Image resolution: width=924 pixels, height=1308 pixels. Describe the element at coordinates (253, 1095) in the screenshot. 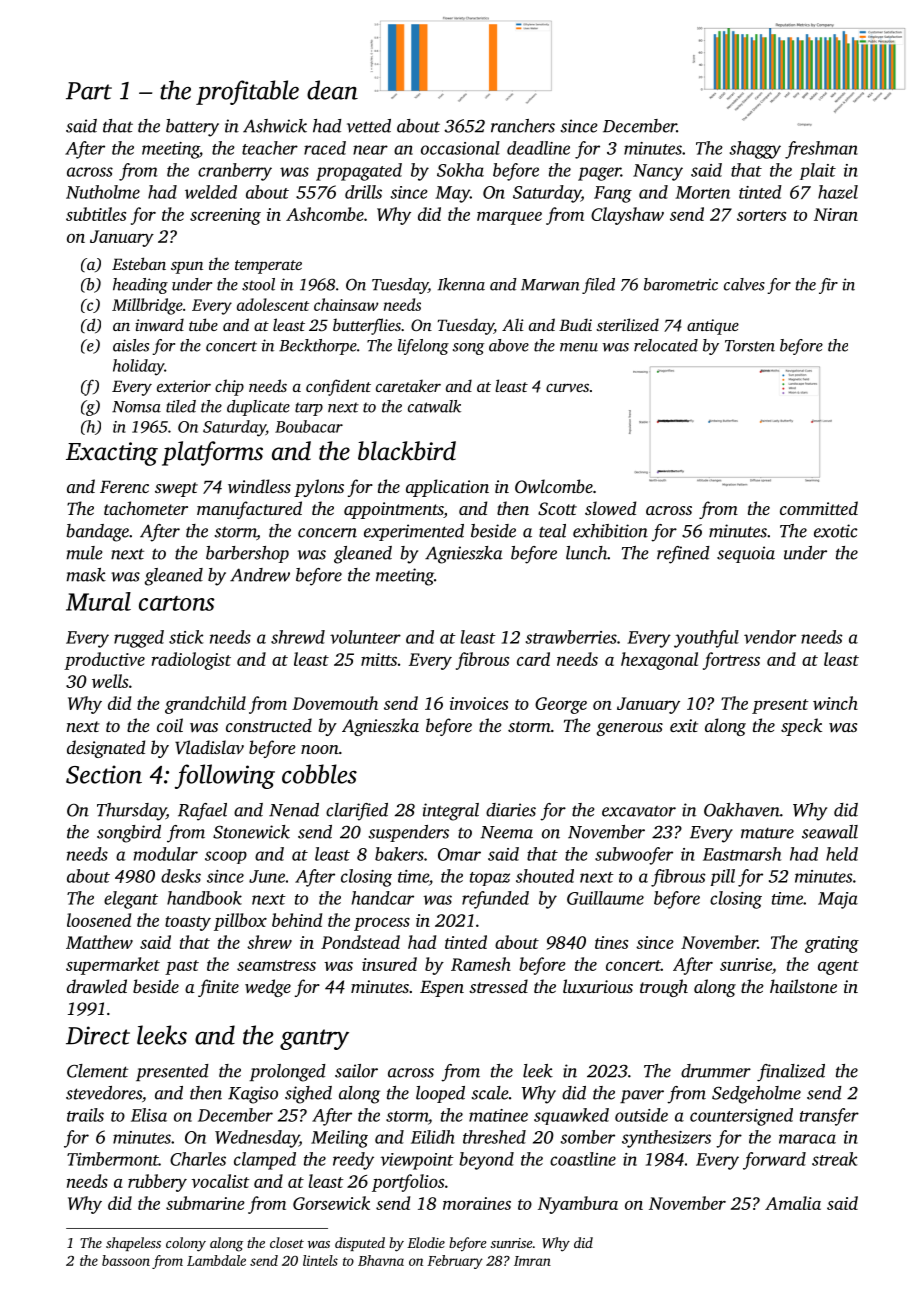

I see `Kagiso` at that location.
